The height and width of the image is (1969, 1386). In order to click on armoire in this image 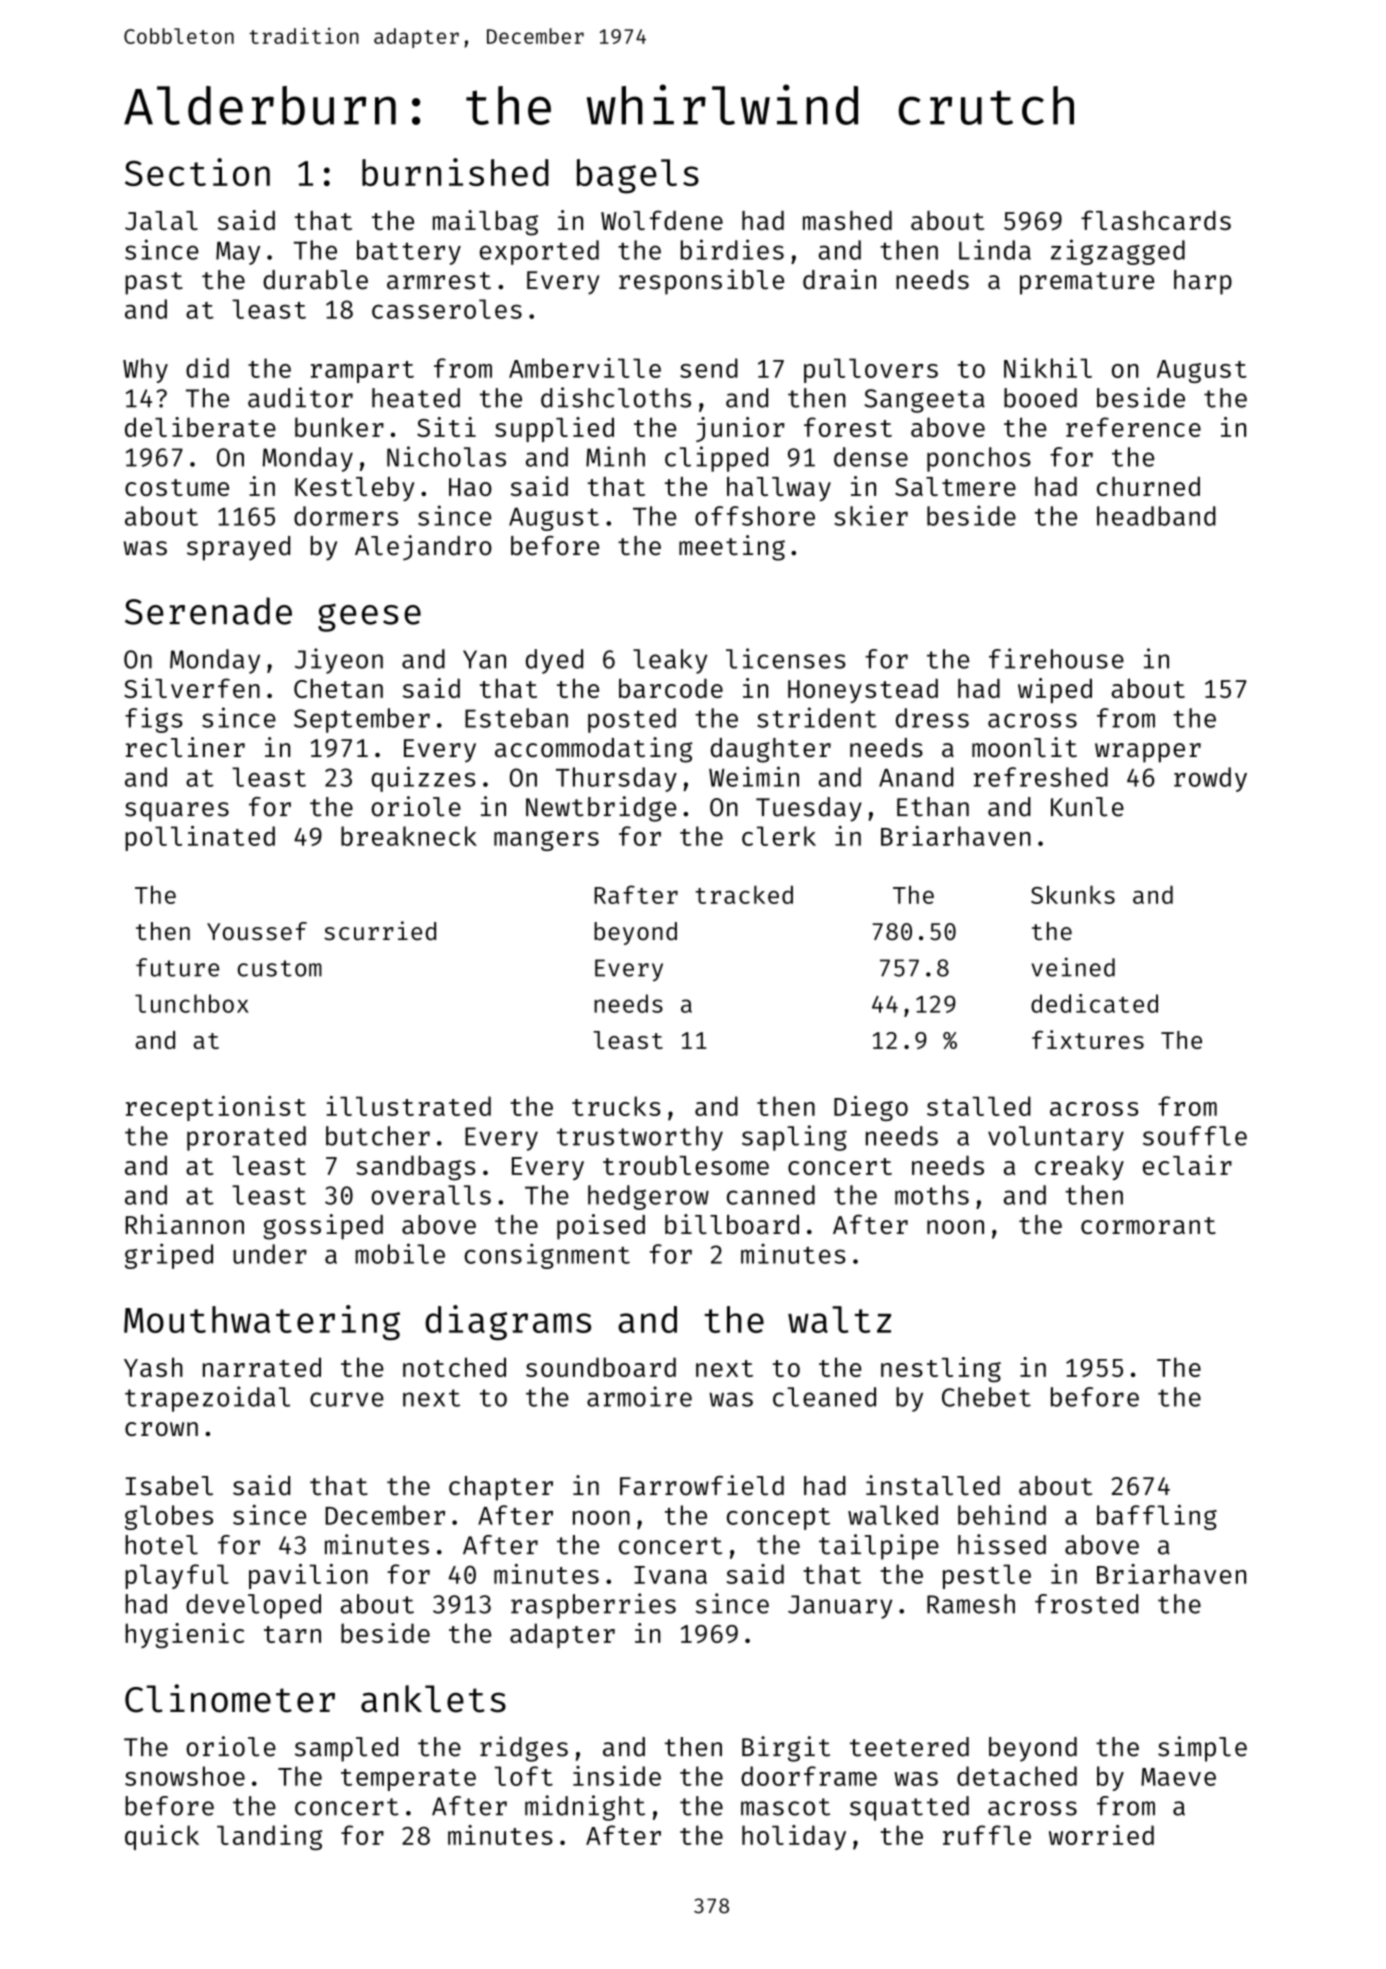, I will do `click(639, 1396)`.
